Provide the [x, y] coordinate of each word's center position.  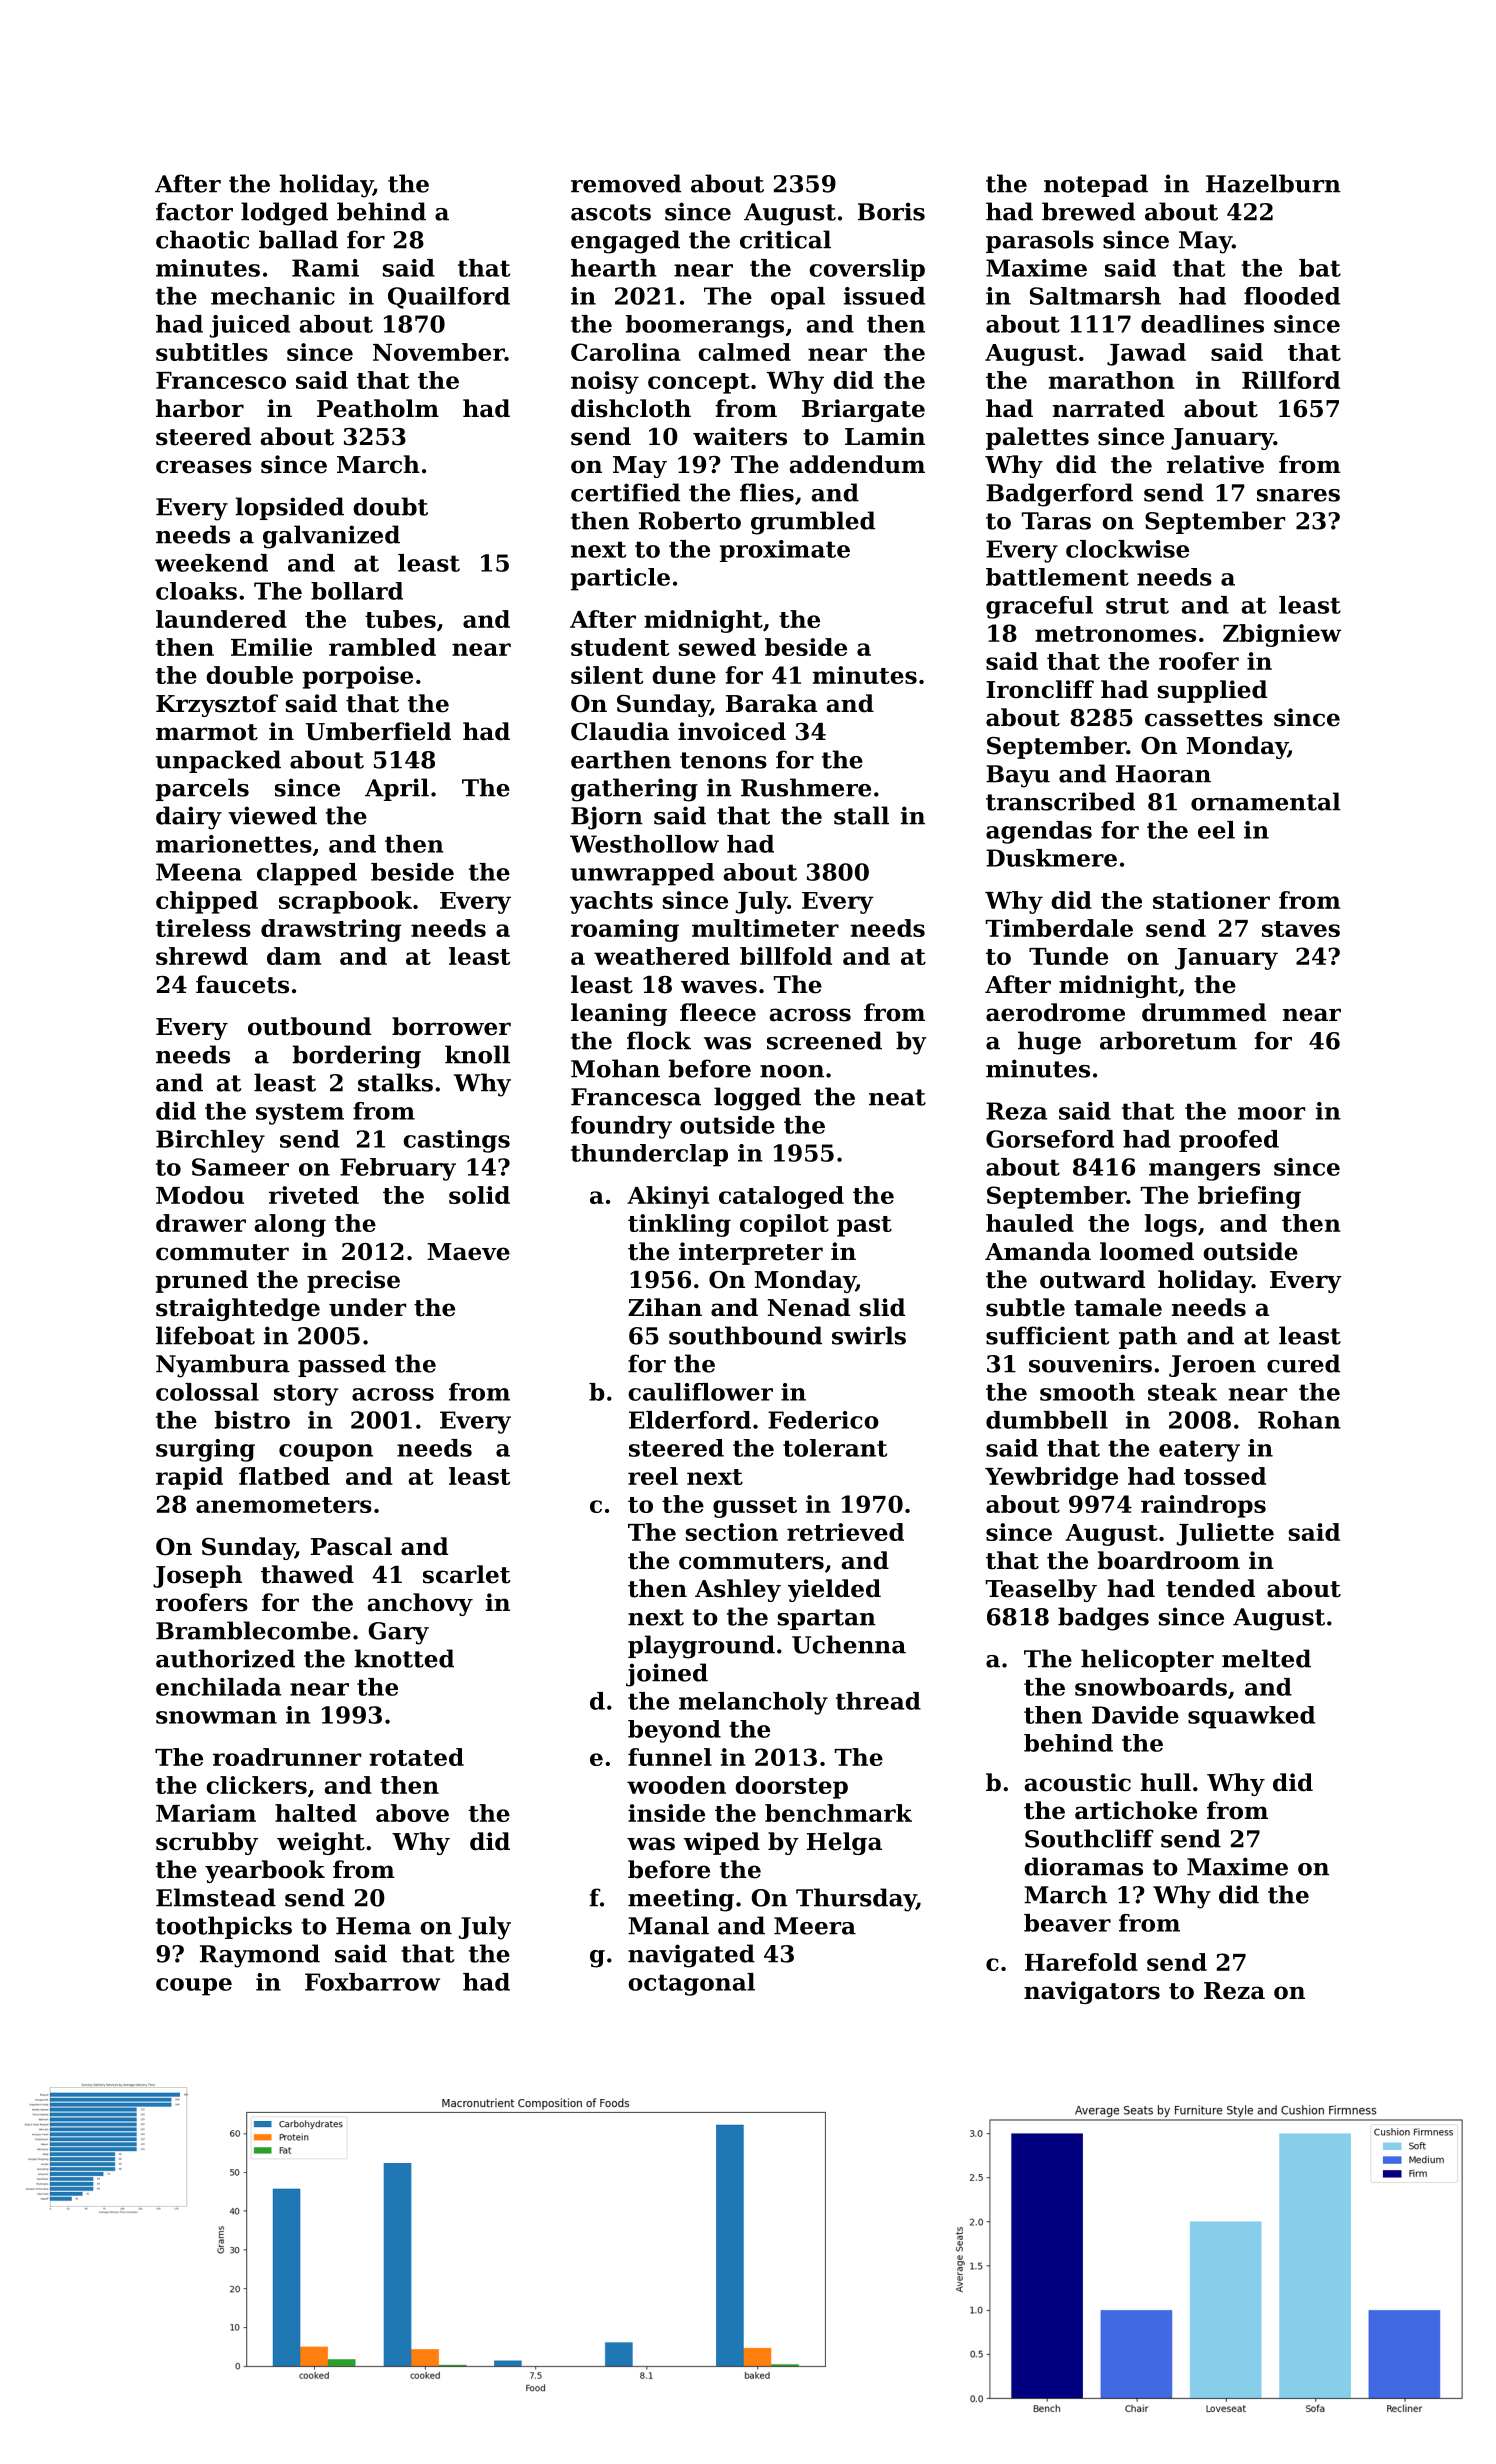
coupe [194, 1987]
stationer [1211, 900]
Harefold [1081, 1962]
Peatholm [378, 408]
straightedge [238, 1309]
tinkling [679, 1225]
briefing [1249, 1197]
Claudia [620, 731]
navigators [1092, 1992]
